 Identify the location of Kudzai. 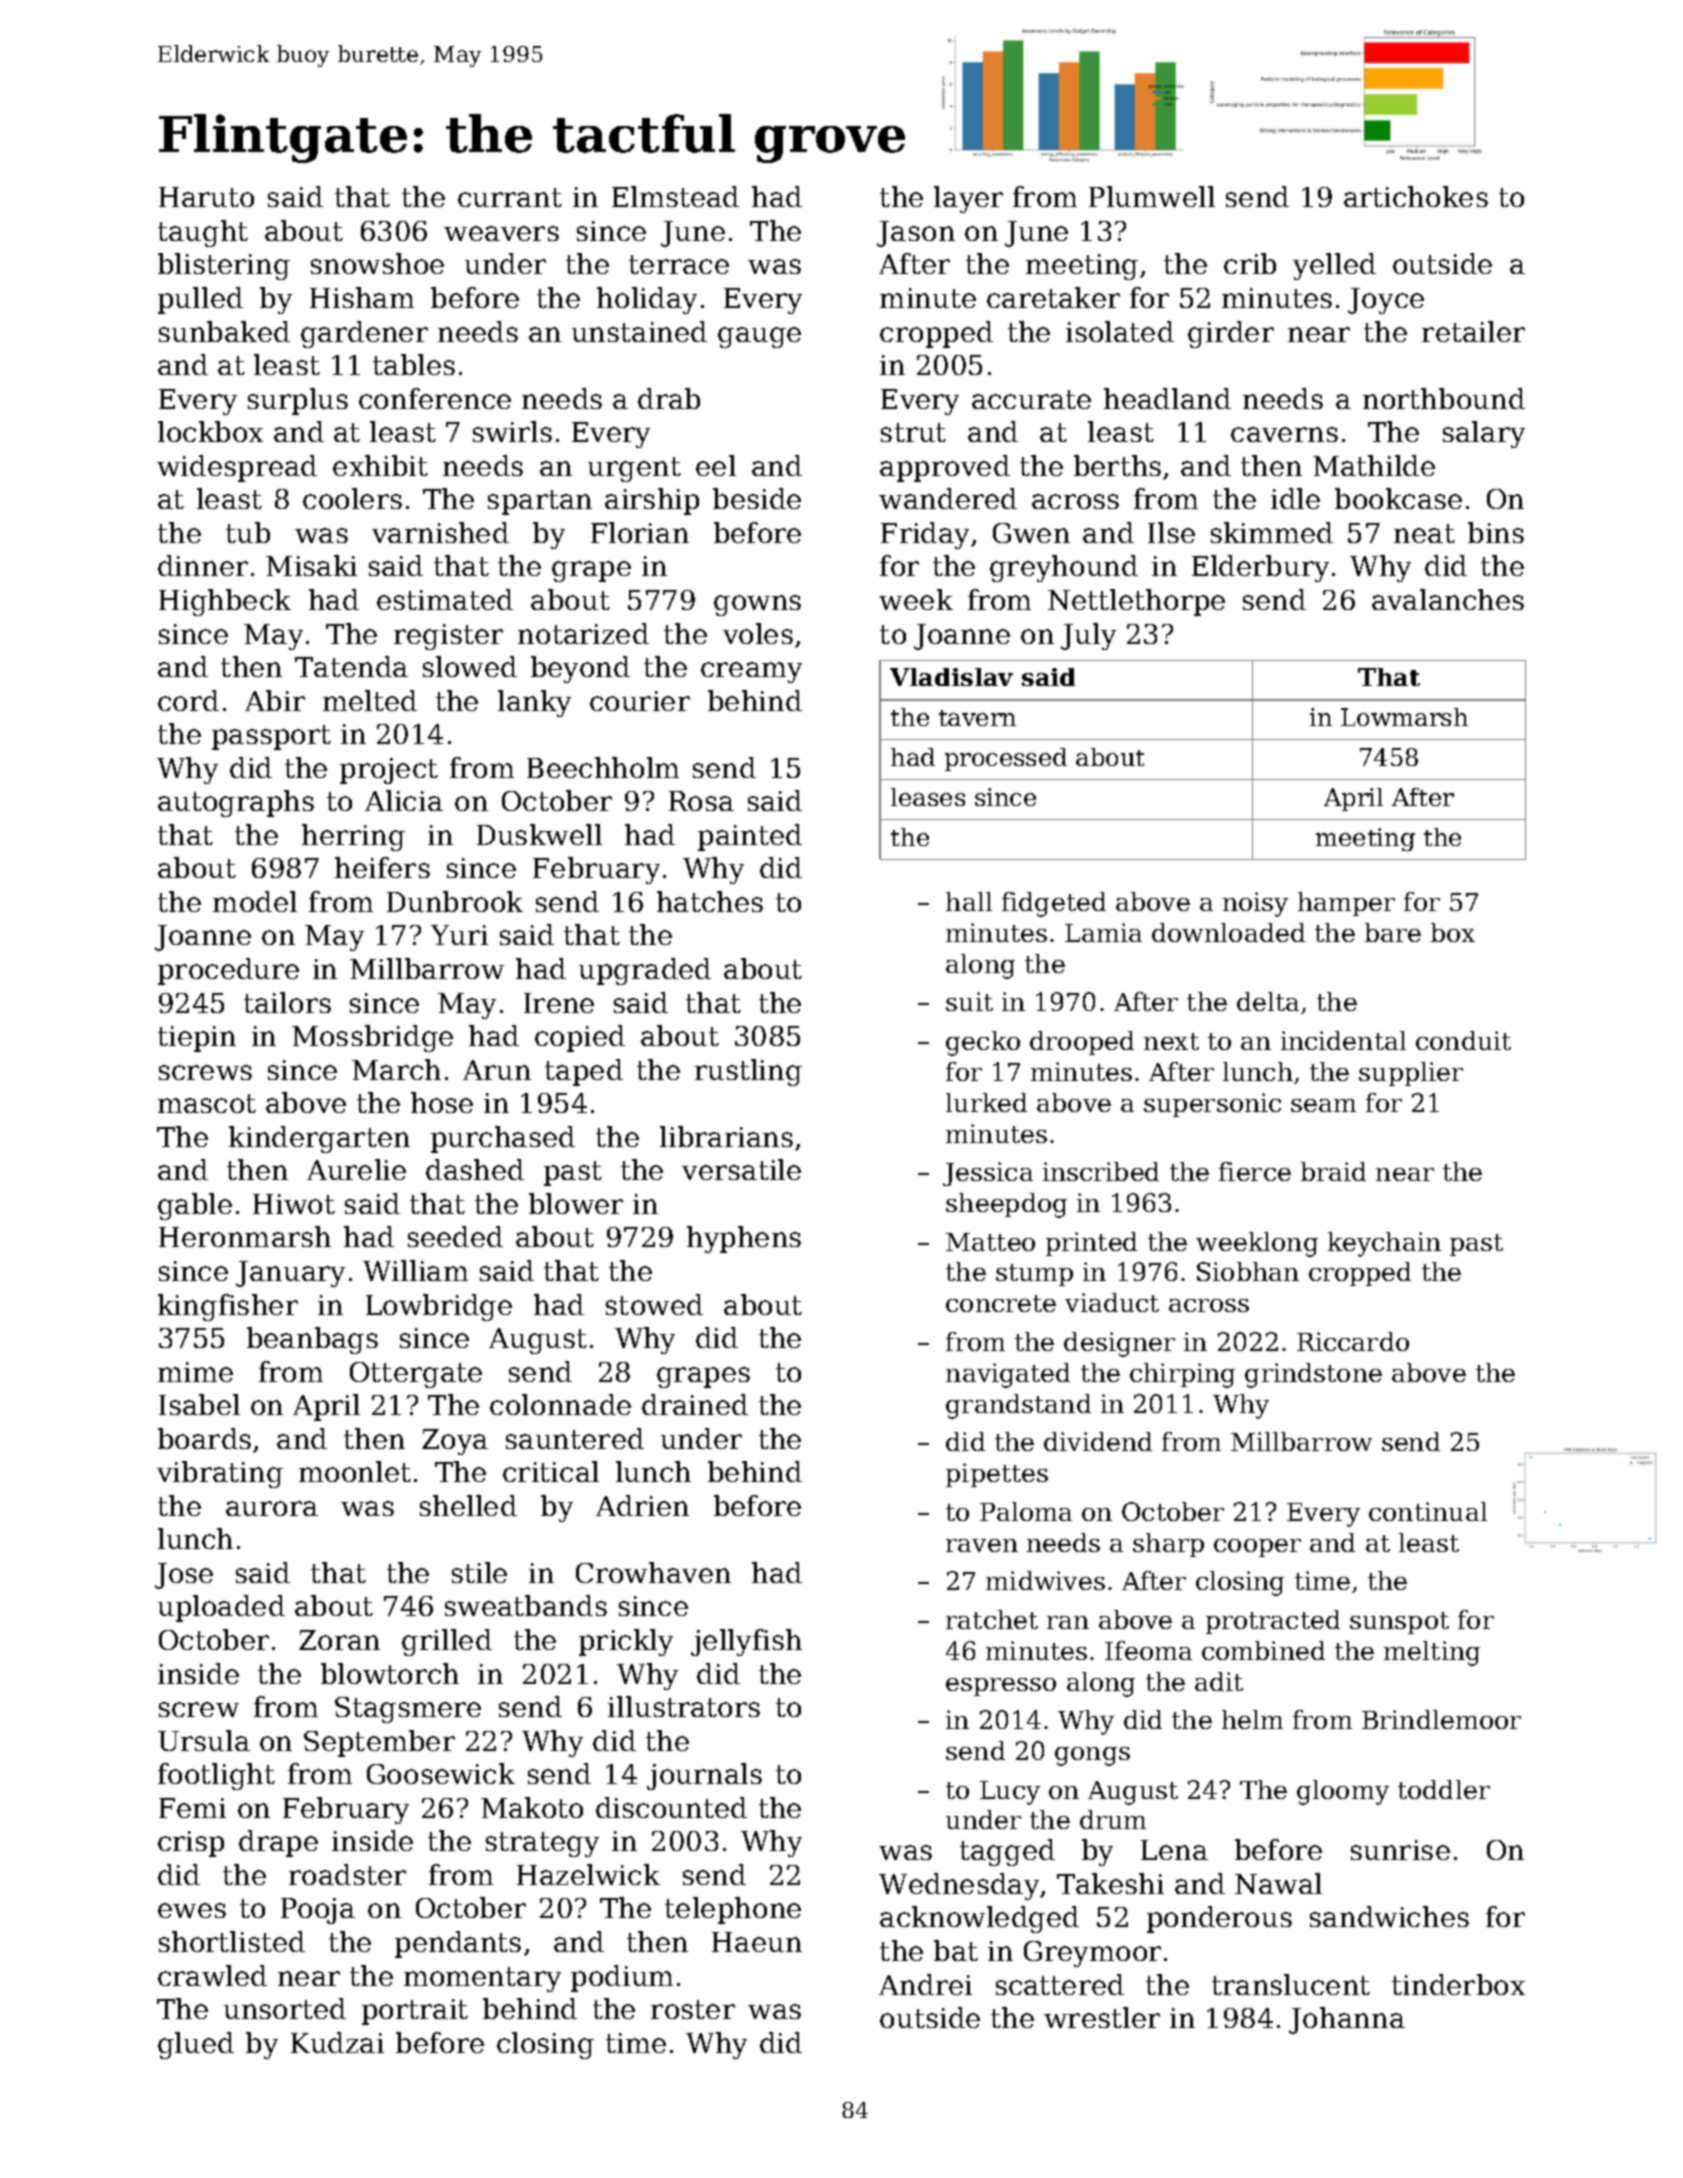
(337, 2042).
